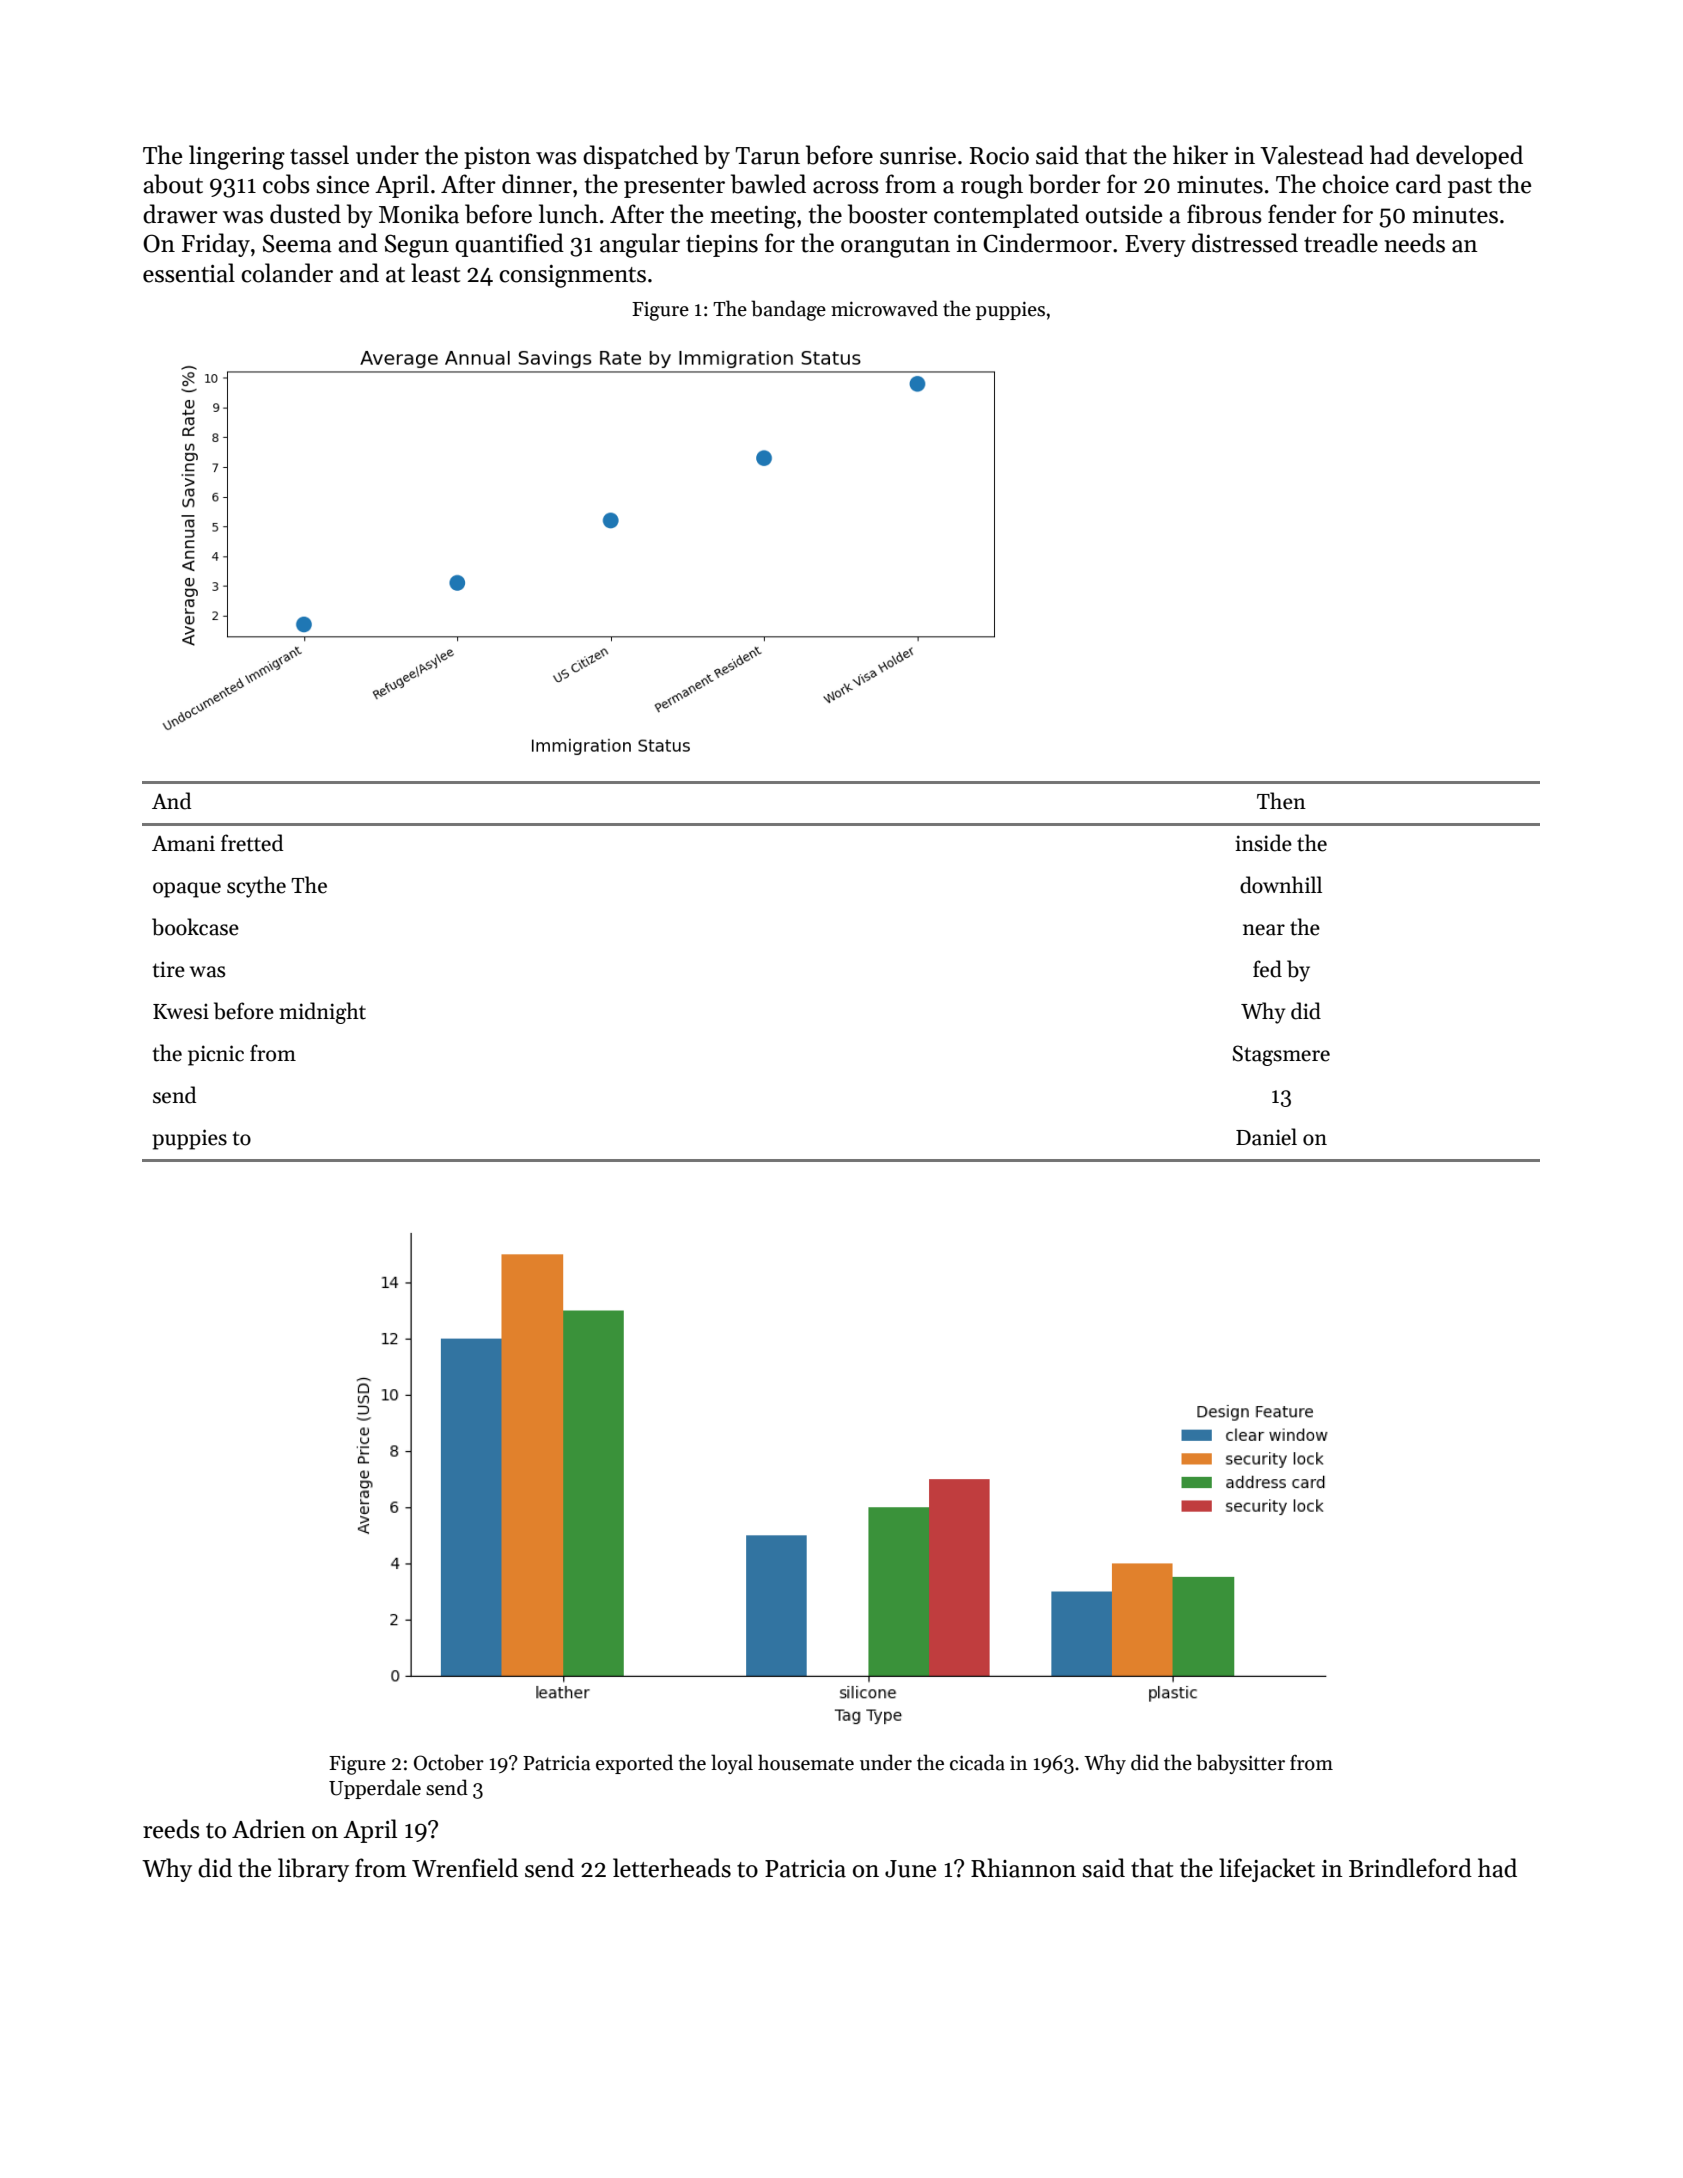  Describe the element at coordinates (269, 1829) in the document. I see `Adrien` at that location.
